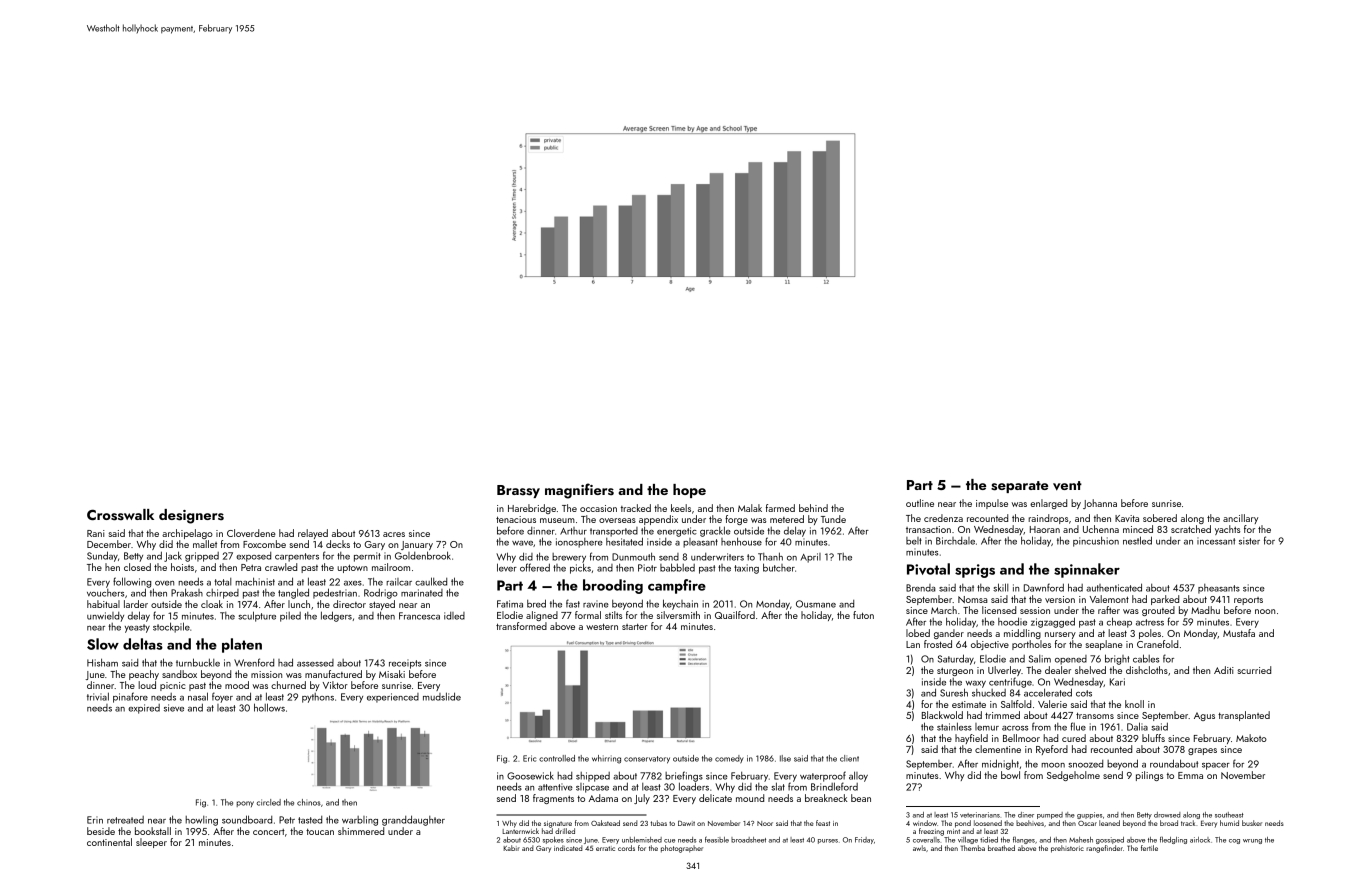 The image size is (1372, 887). Describe the element at coordinates (518, 491) in the screenshot. I see `Brassy` at that location.
